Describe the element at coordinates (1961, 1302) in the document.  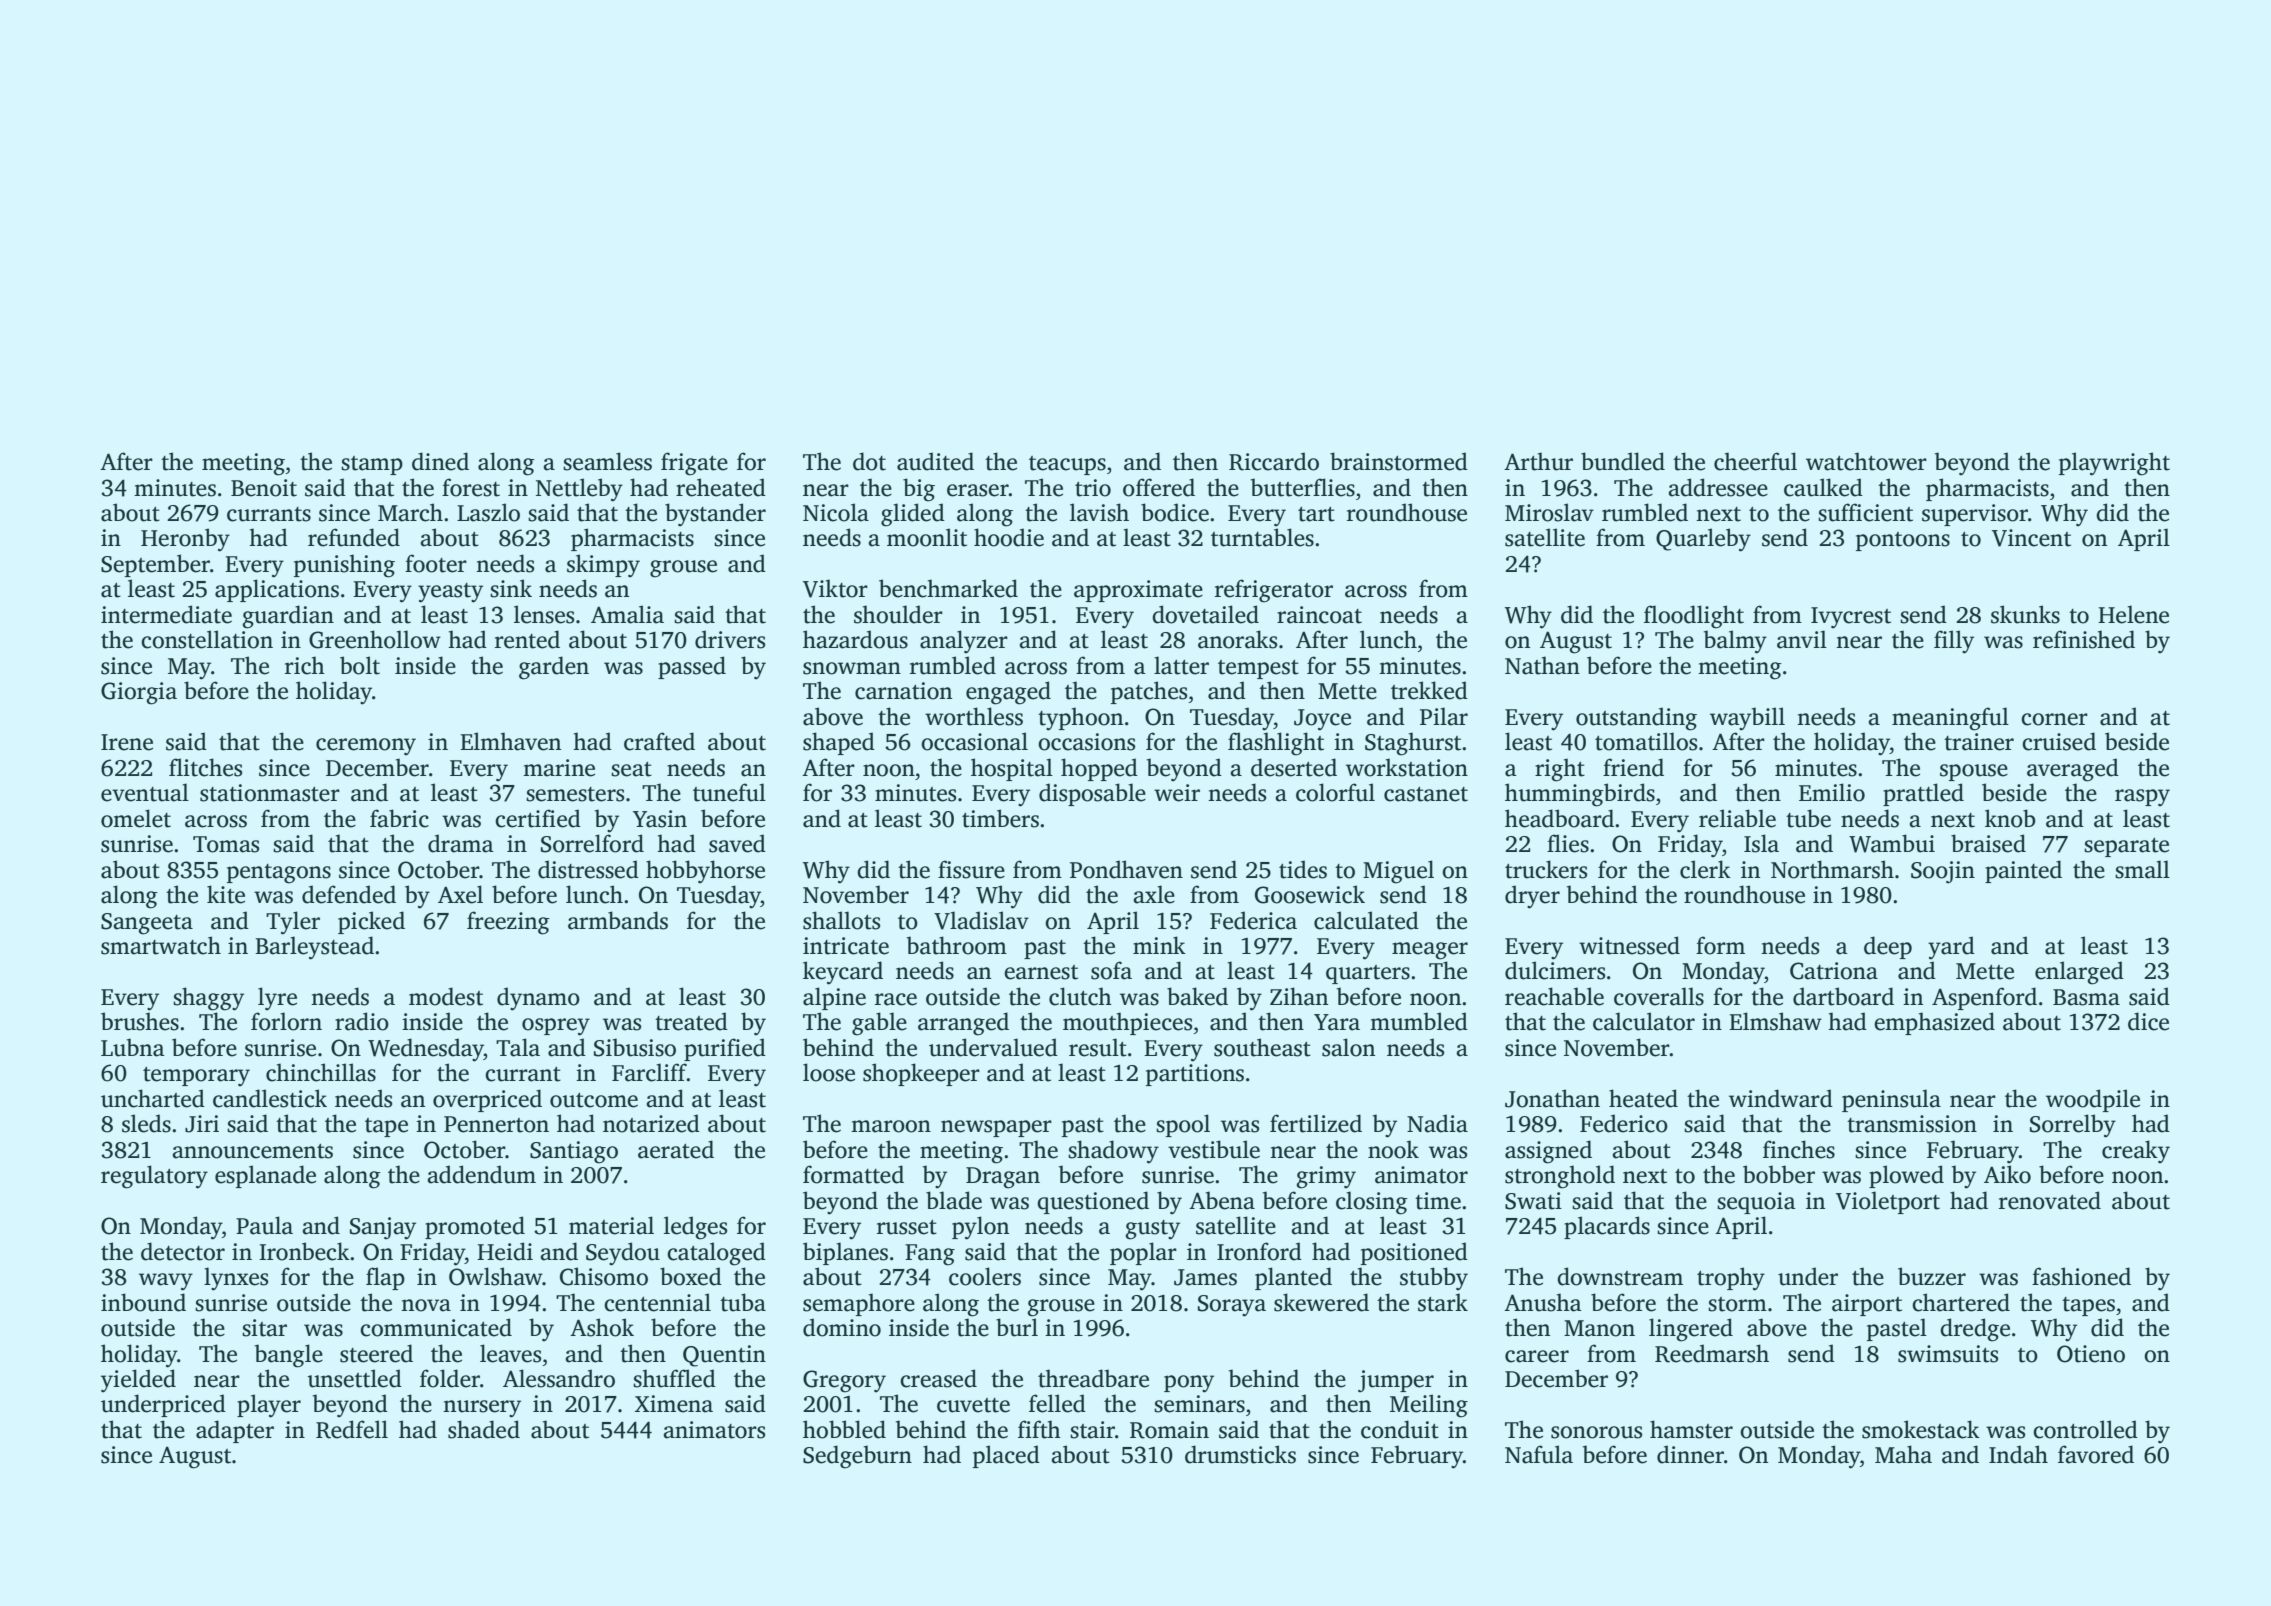
I see `chartered` at that location.
